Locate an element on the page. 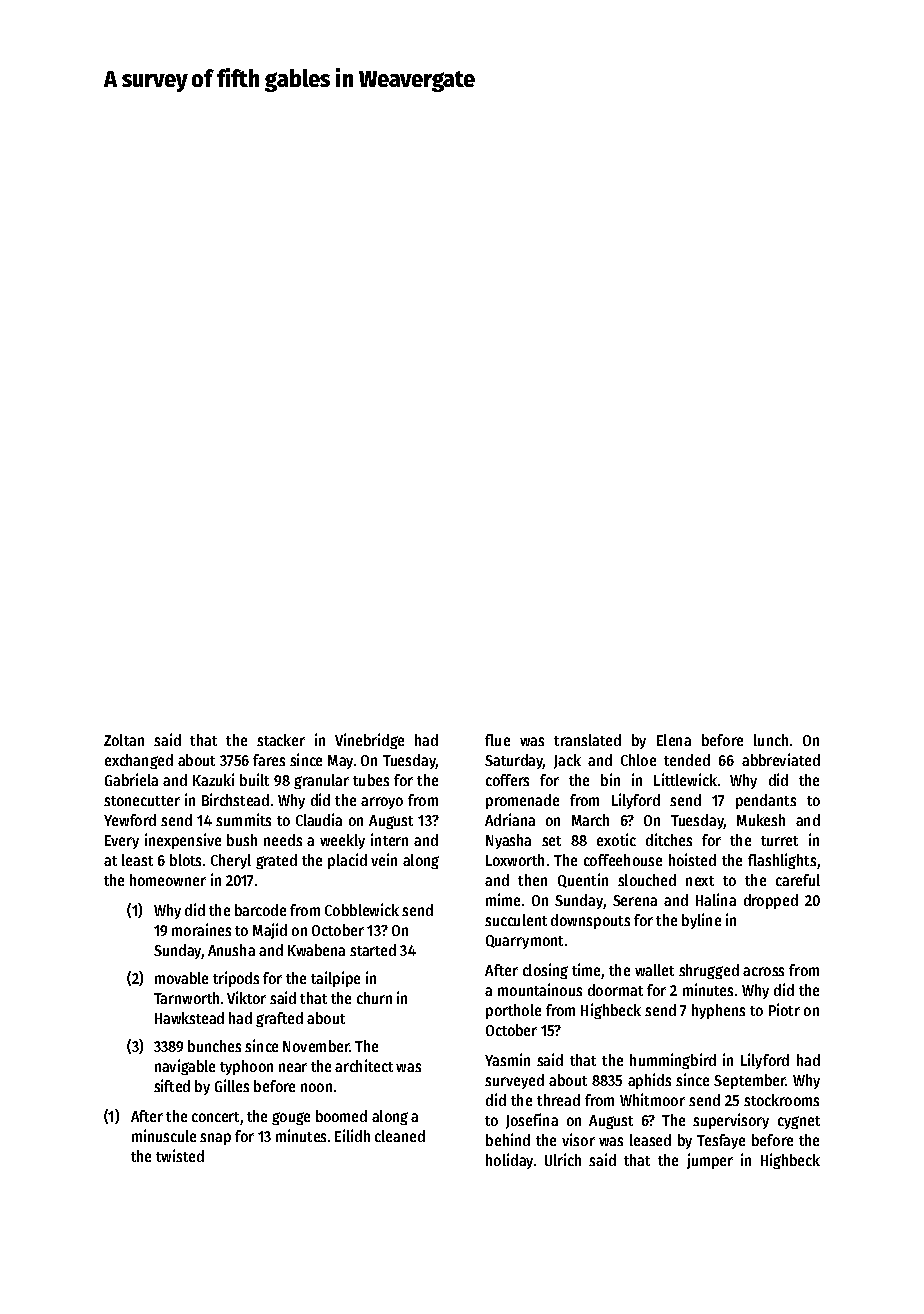 Image resolution: width=924 pixels, height=1314 pixels. bin is located at coordinates (610, 779).
